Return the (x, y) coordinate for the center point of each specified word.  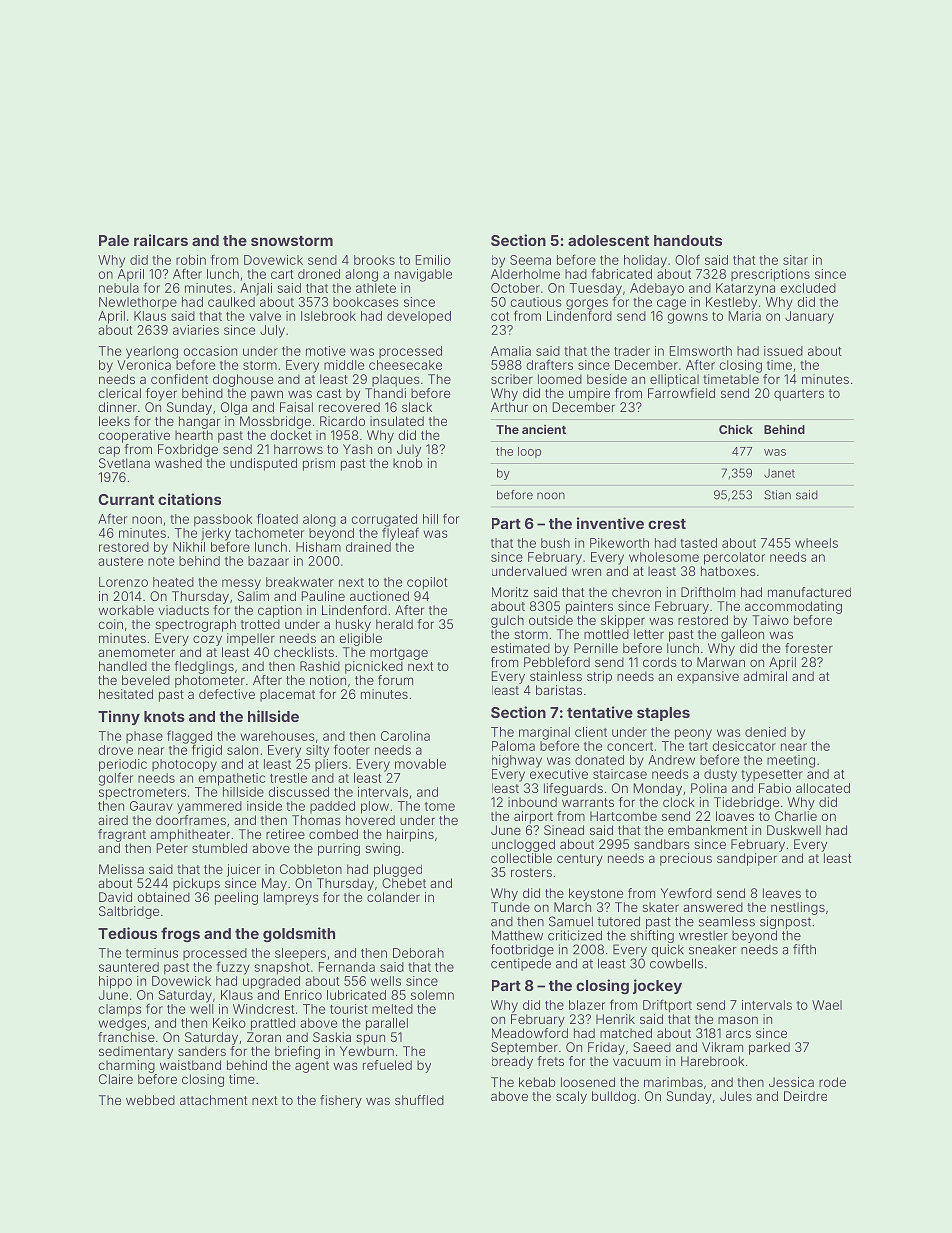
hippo (115, 982)
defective (227, 694)
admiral (765, 676)
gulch (507, 621)
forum (395, 680)
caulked (231, 302)
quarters (799, 395)
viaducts (183, 610)
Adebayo (657, 289)
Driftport (667, 1006)
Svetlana (124, 463)
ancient (544, 429)
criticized (575, 935)
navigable (423, 275)
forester (809, 648)
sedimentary (136, 1052)
